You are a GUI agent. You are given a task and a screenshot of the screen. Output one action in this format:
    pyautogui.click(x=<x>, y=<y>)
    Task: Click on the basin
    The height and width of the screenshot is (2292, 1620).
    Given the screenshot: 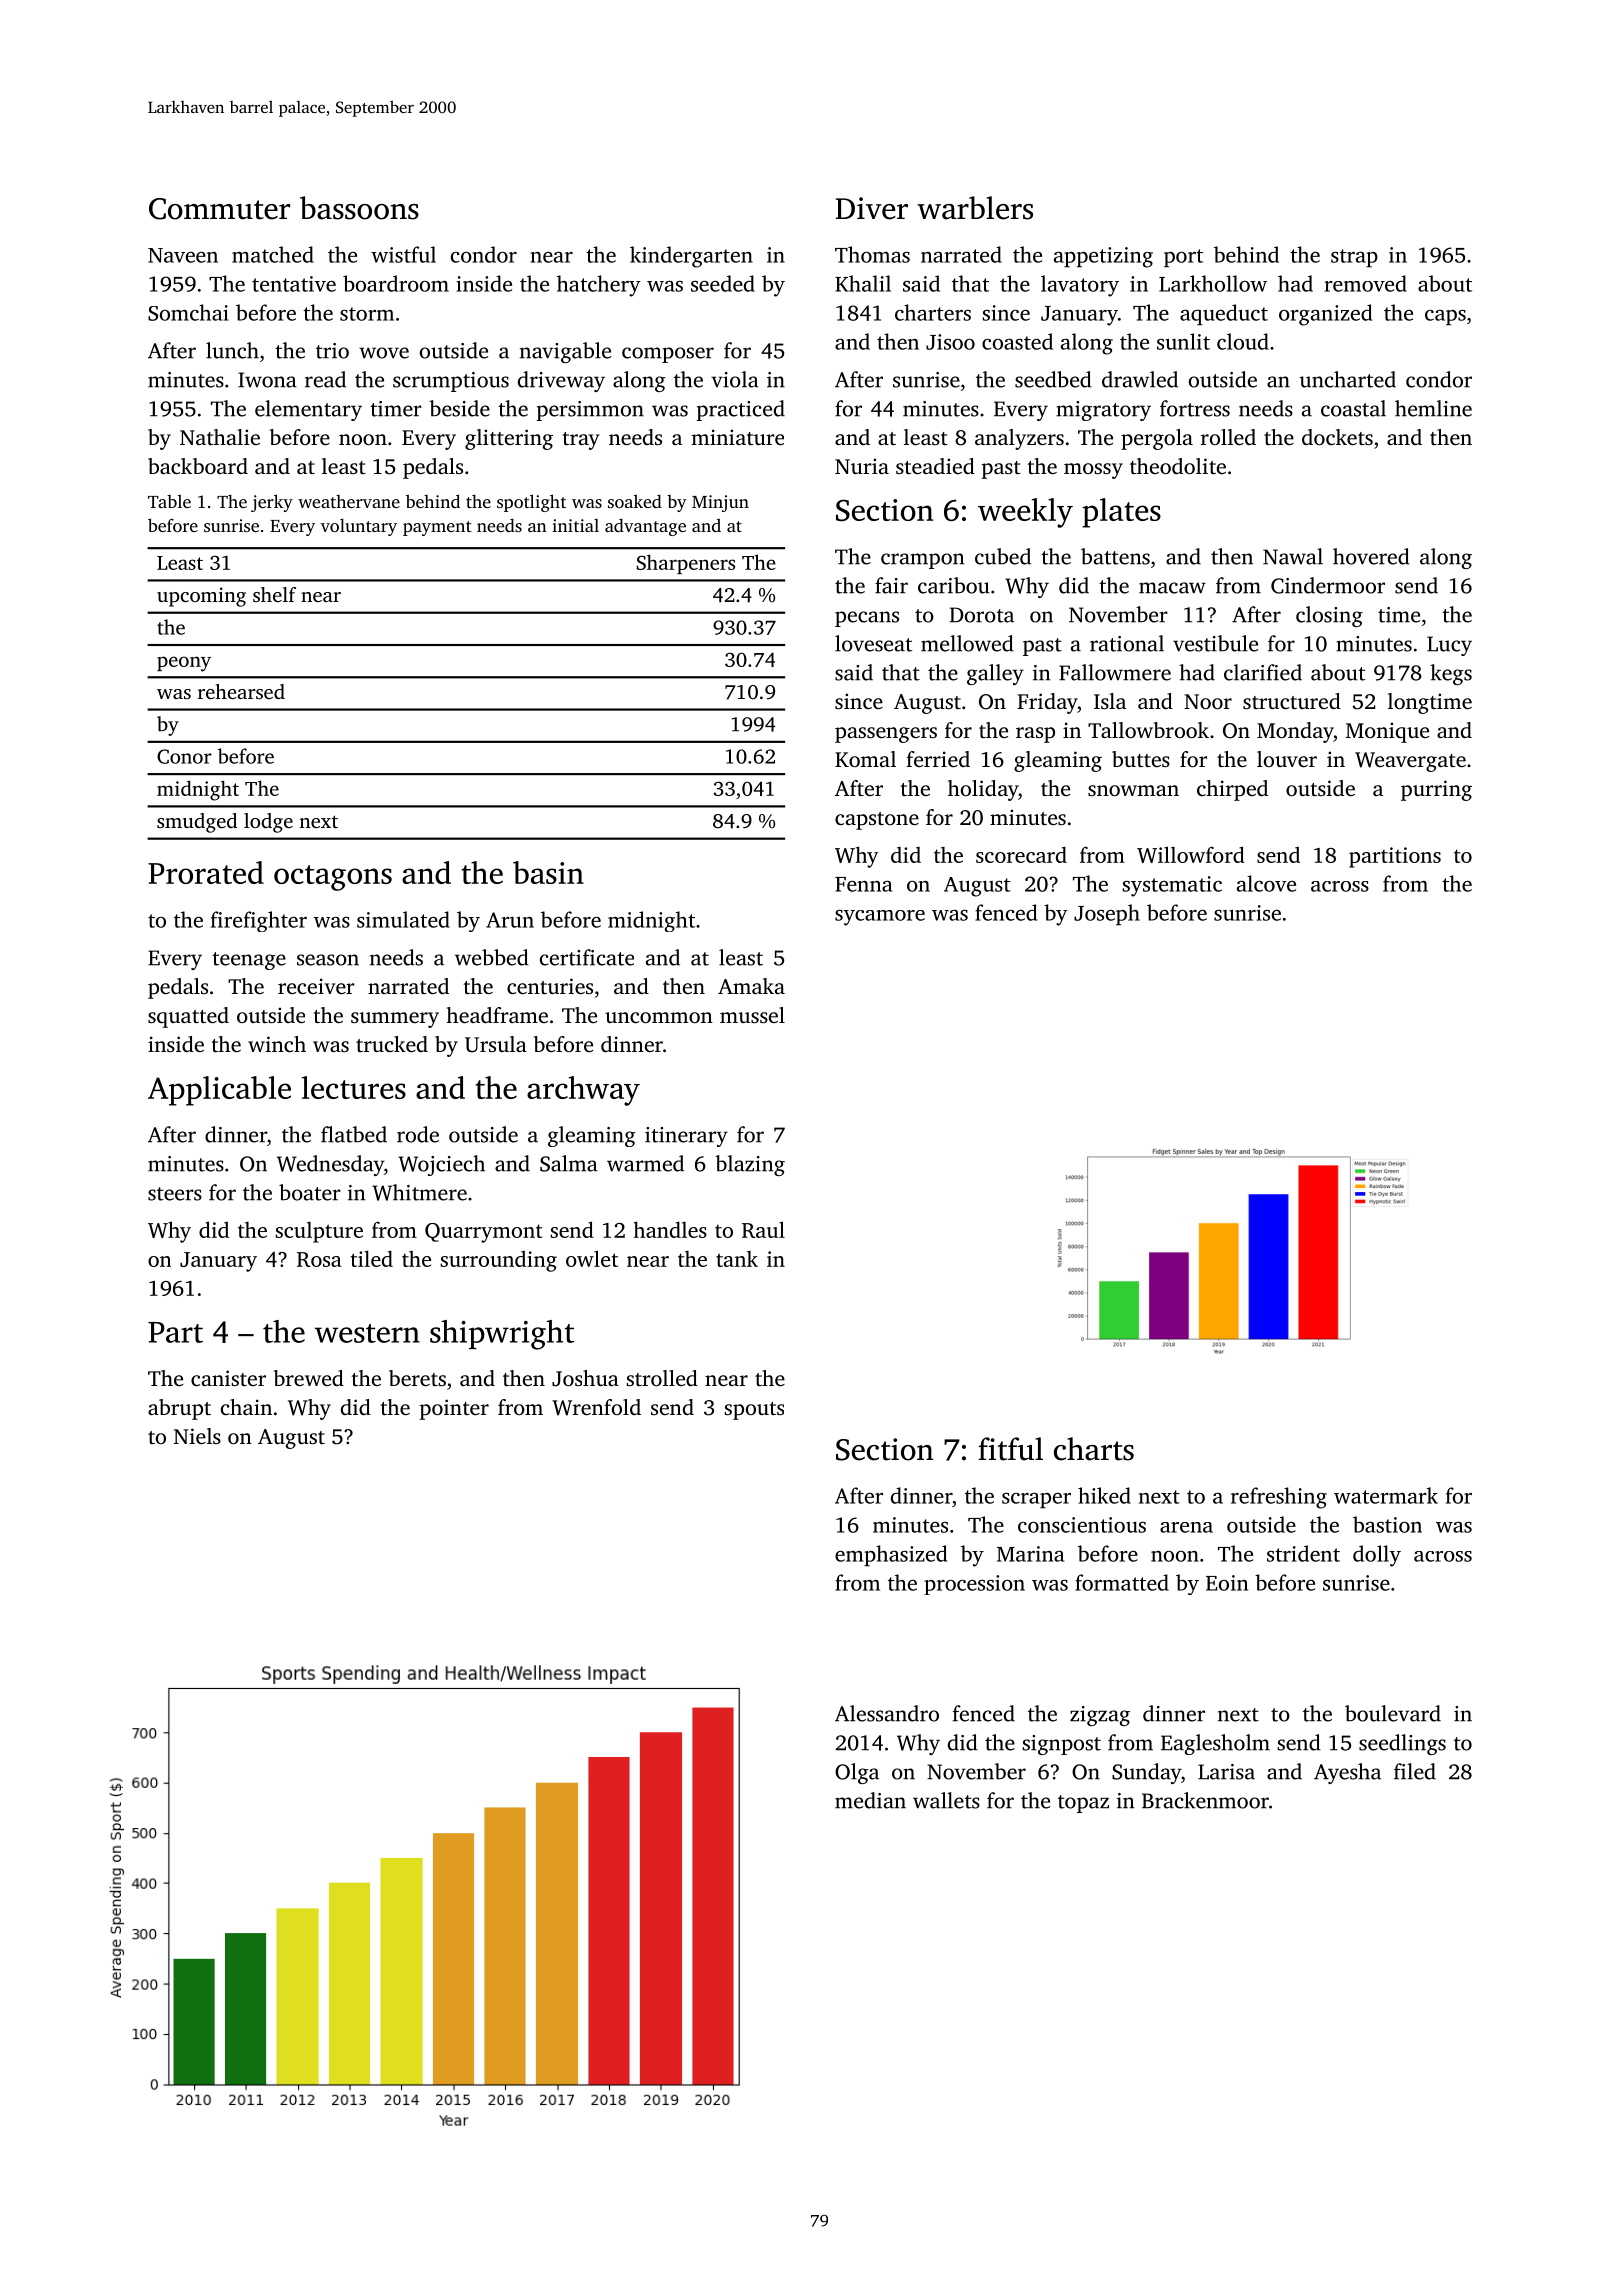 What is the action you would take?
    pyautogui.click(x=548, y=872)
